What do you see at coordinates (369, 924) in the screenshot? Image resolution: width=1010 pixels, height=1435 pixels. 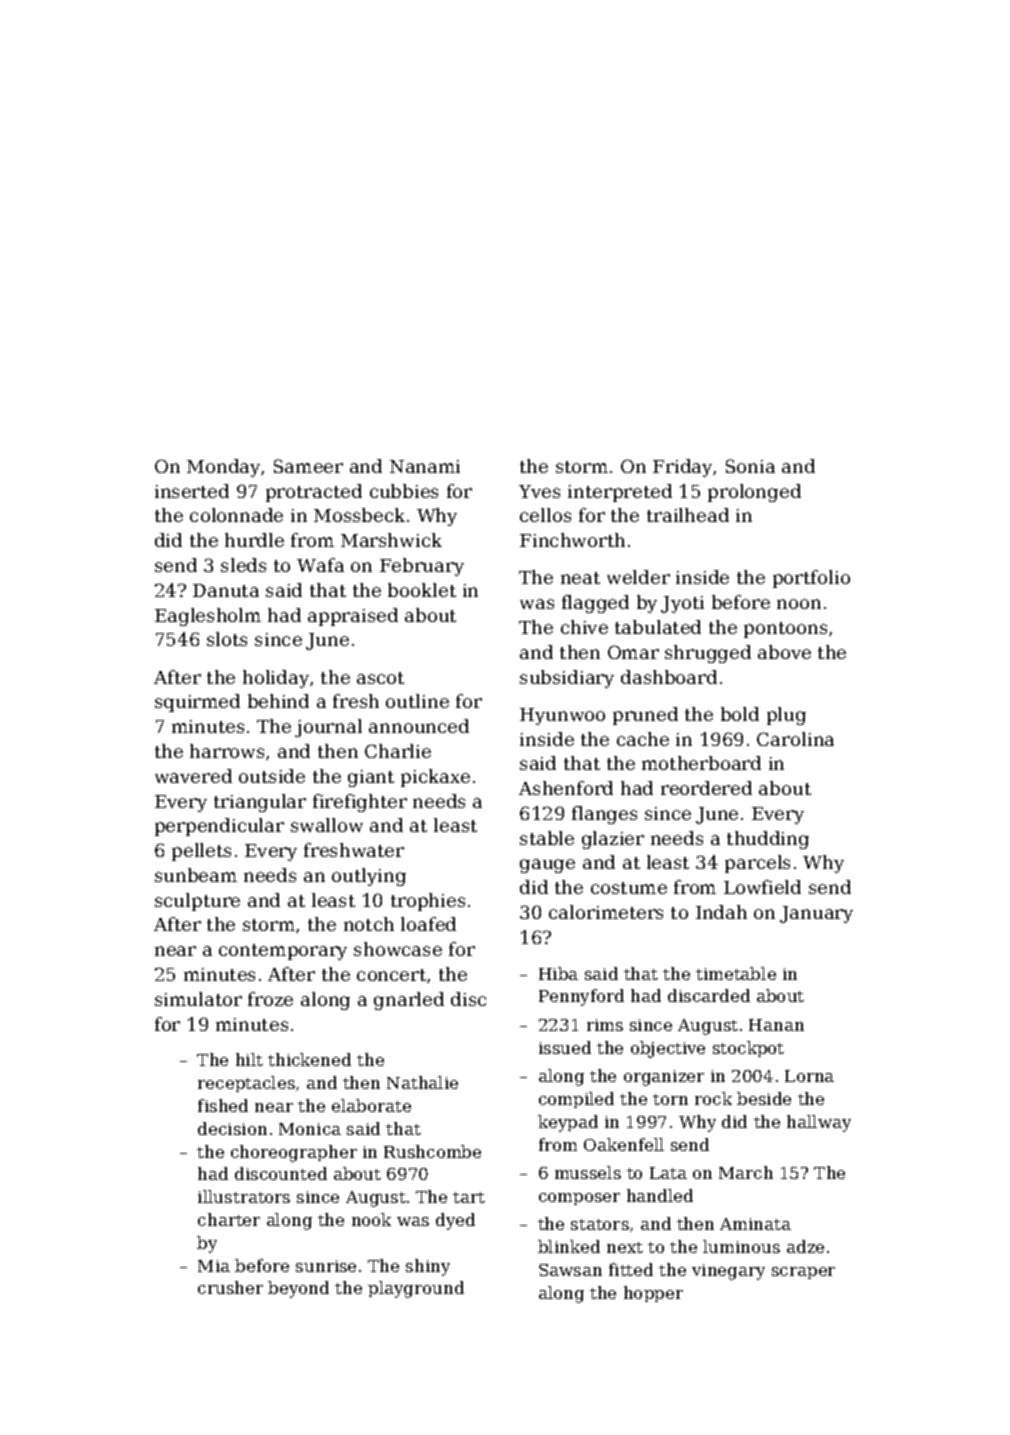 I see `notch` at bounding box center [369, 924].
